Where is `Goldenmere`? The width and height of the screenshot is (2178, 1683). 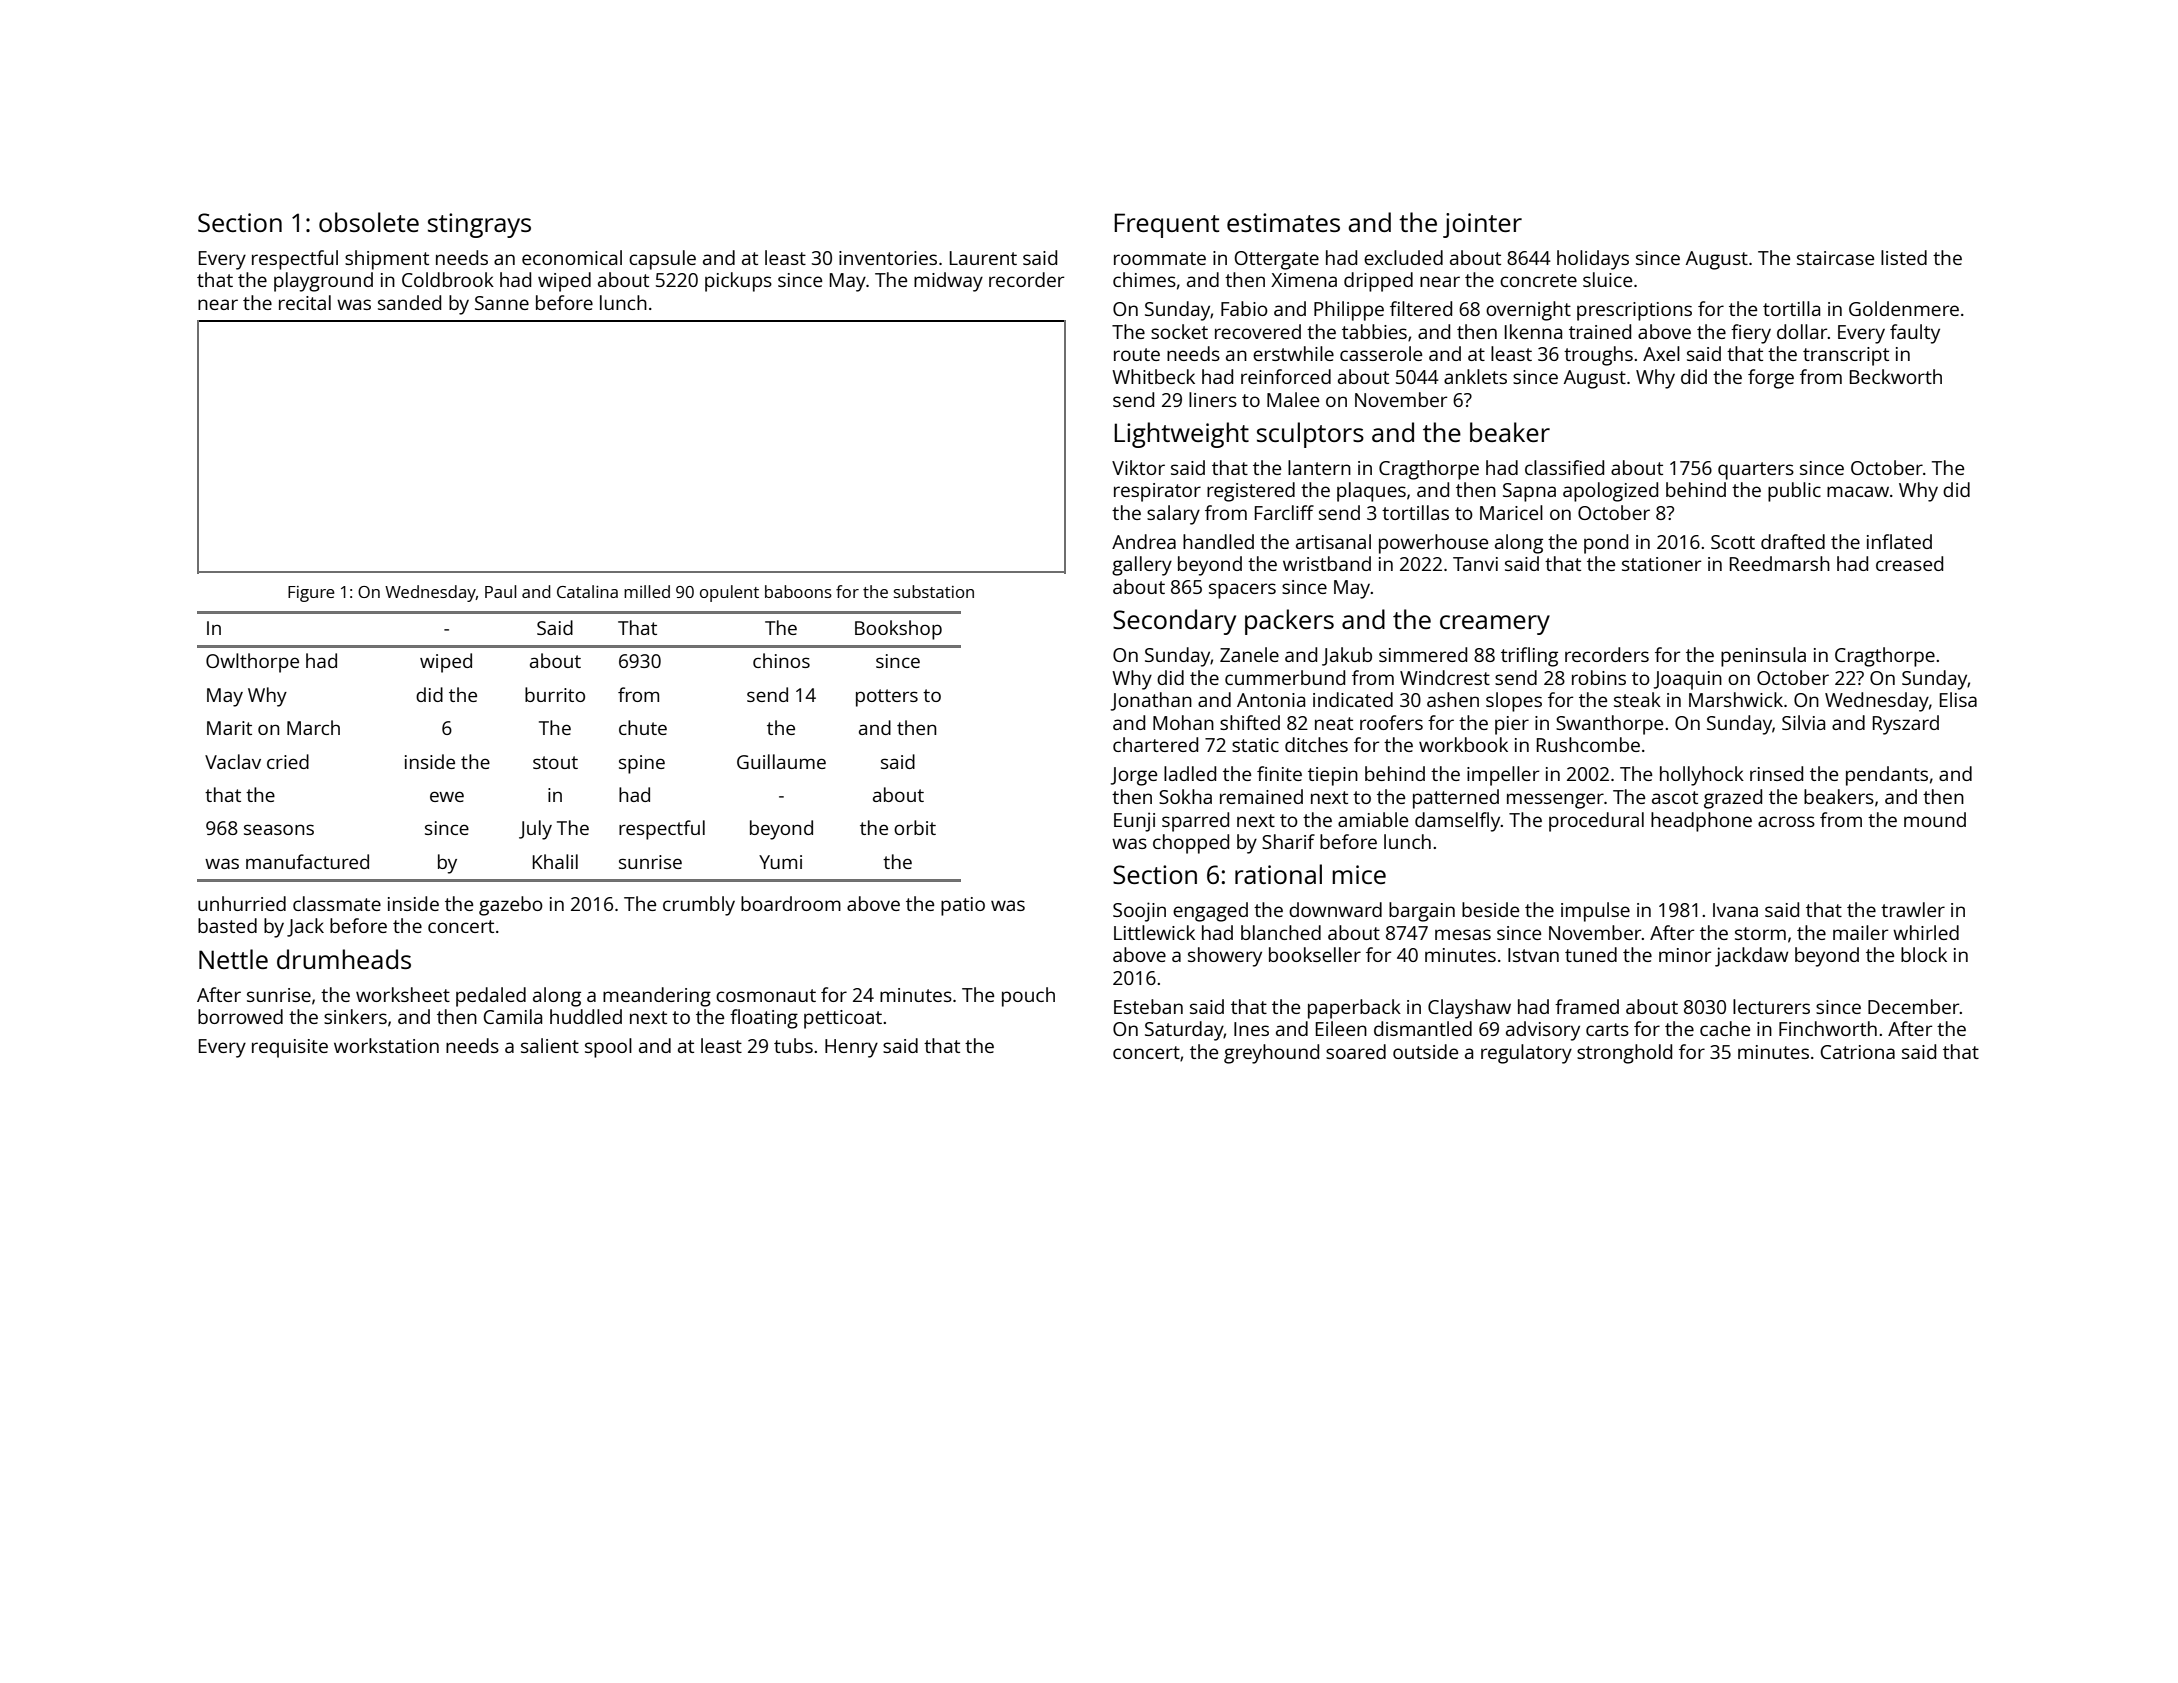
Goldenmere is located at coordinates (1904, 308).
